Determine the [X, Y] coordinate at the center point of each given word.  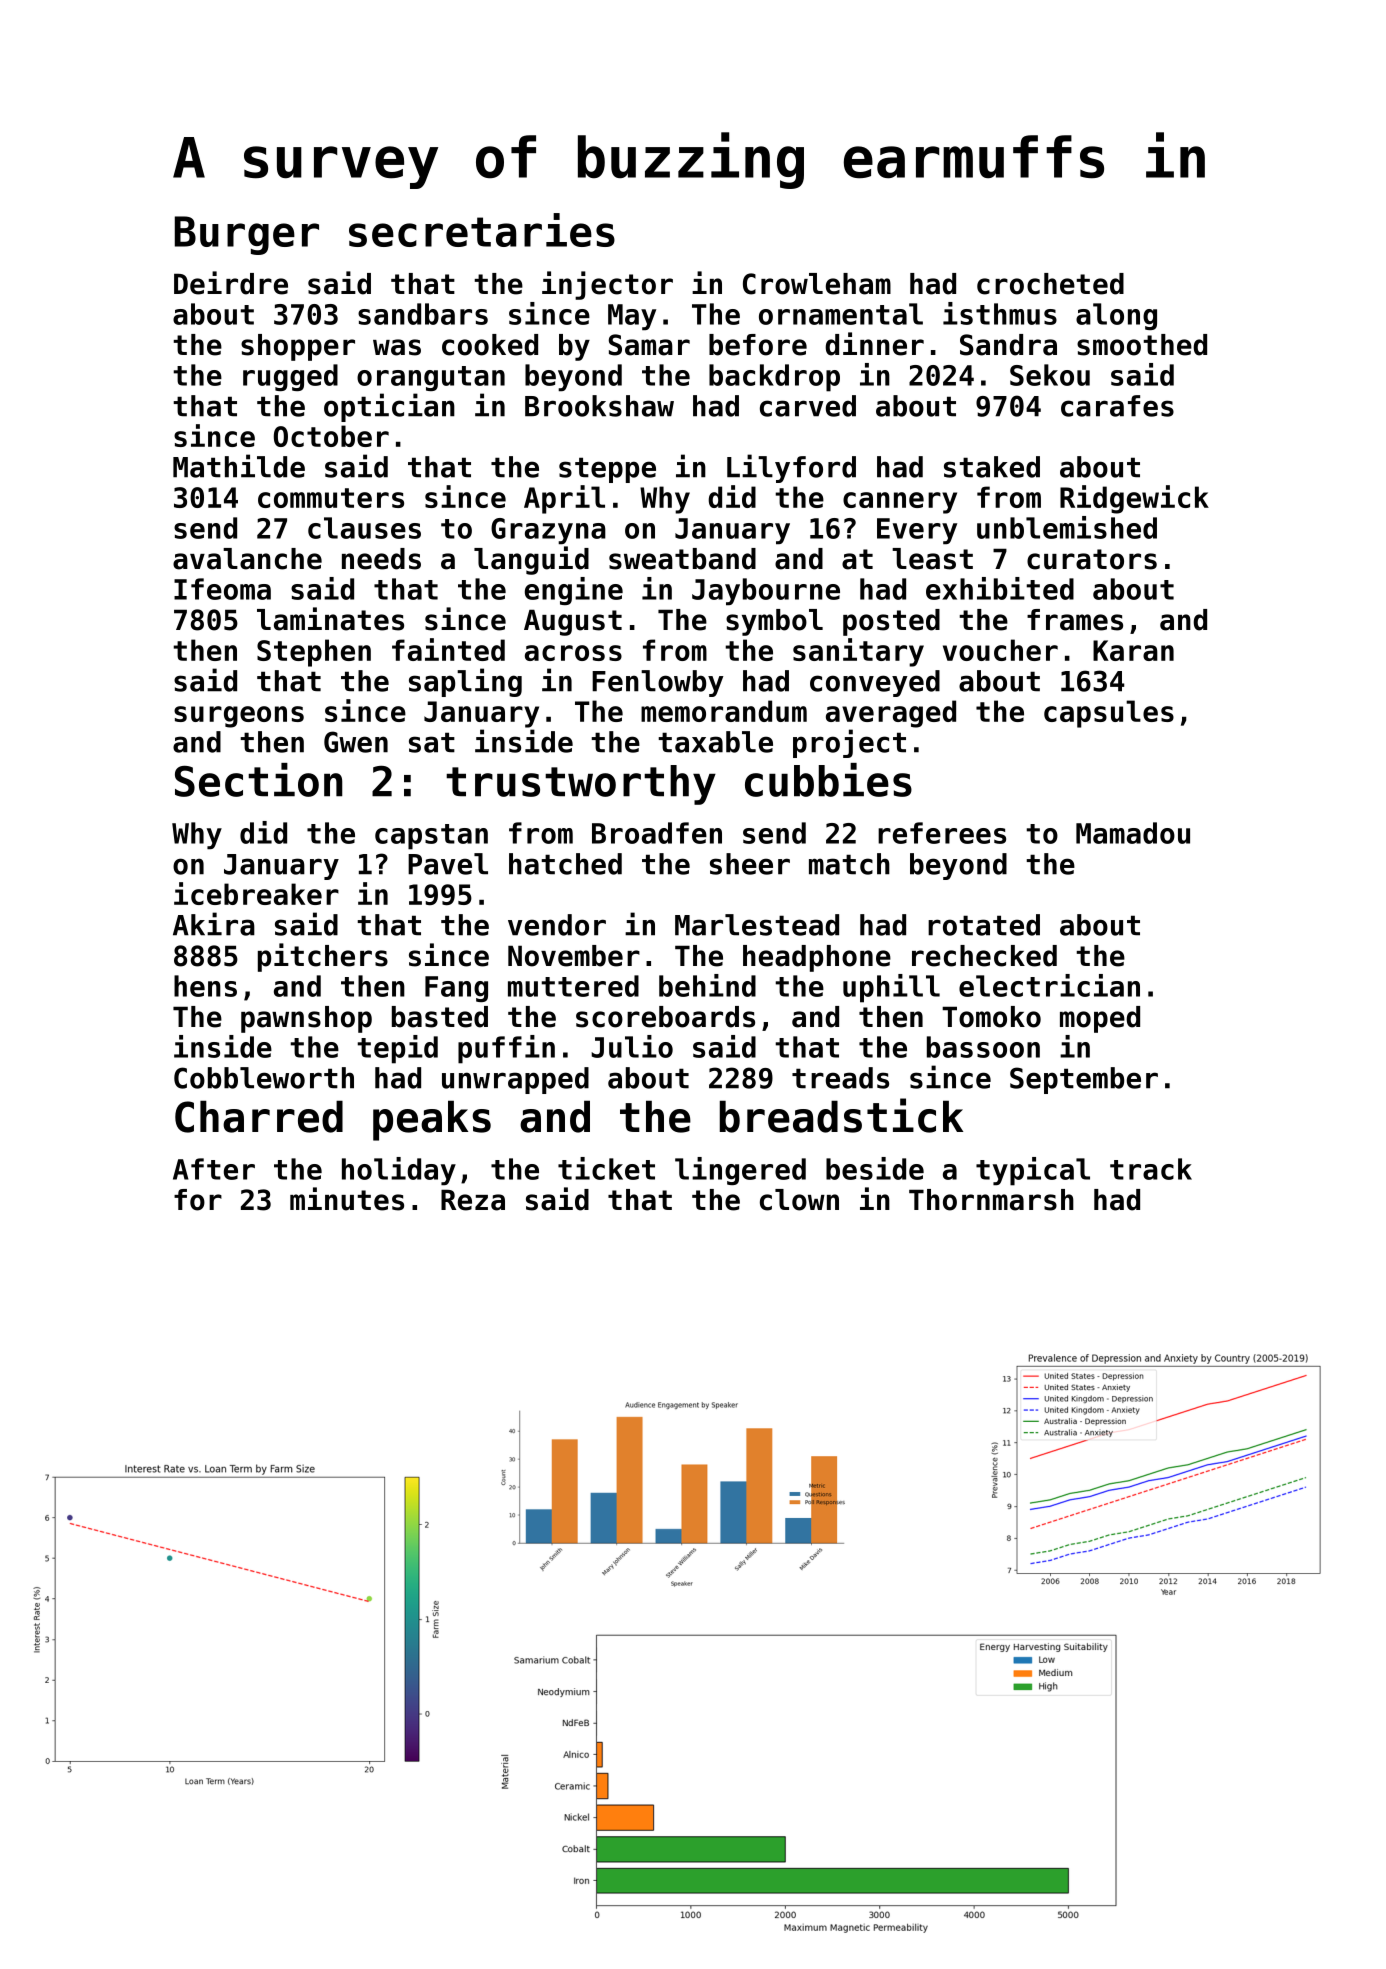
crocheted [1050, 284]
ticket [606, 1168]
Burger [247, 235]
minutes [347, 1199]
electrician [1049, 985]
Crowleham [817, 284]
